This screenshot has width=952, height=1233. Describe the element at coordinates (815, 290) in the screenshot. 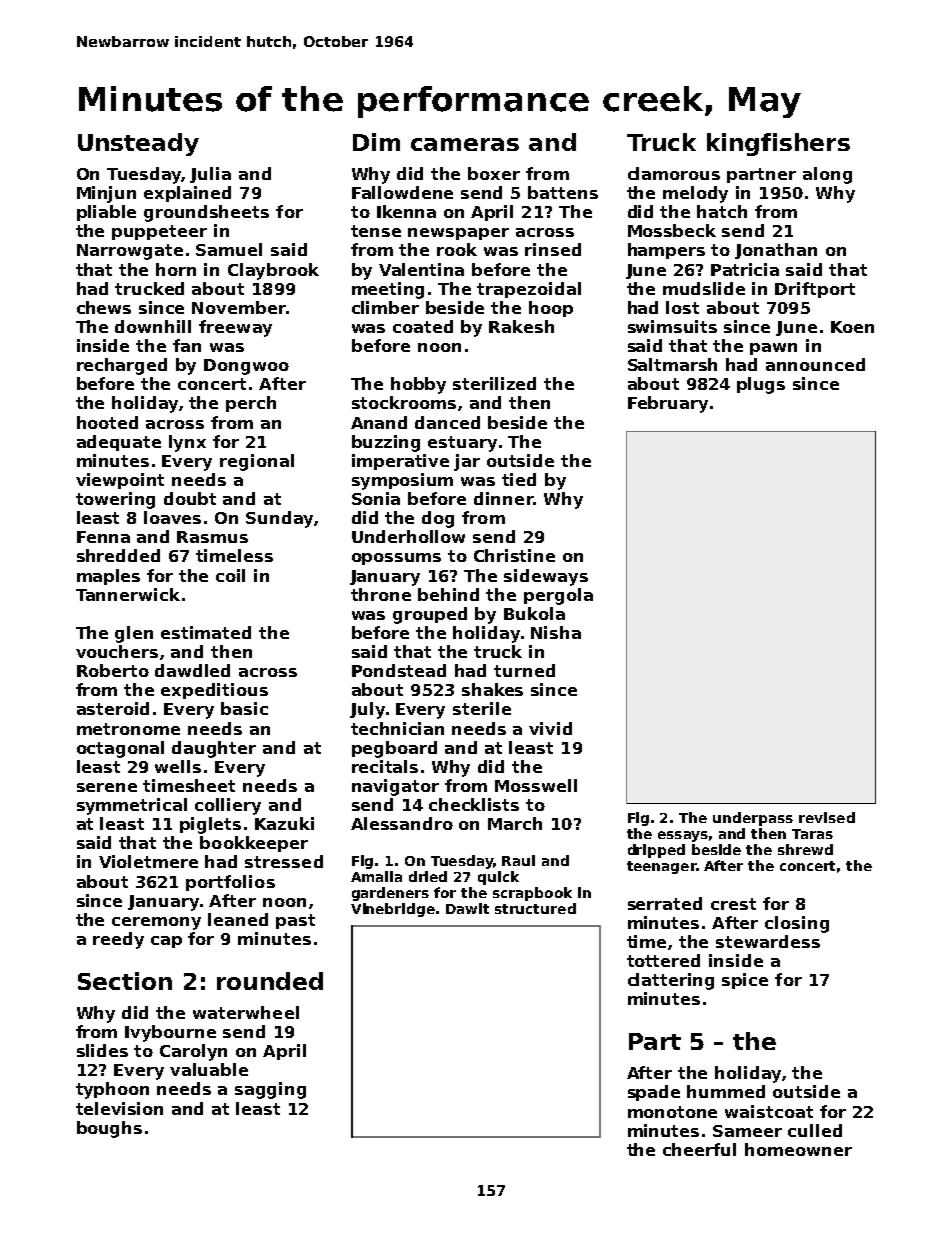

I see `Driftport` at that location.
